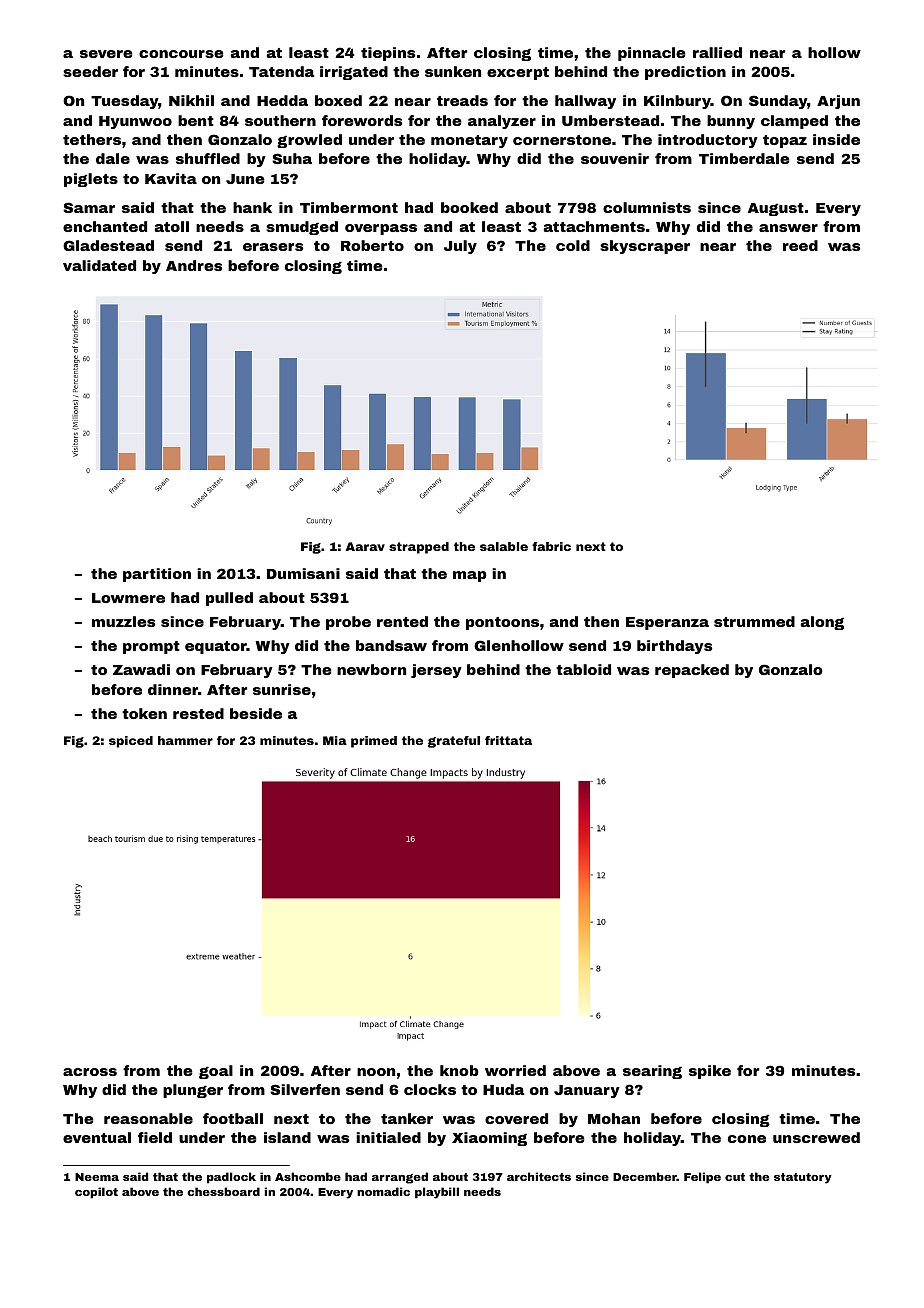  I want to click on partition, so click(157, 575).
